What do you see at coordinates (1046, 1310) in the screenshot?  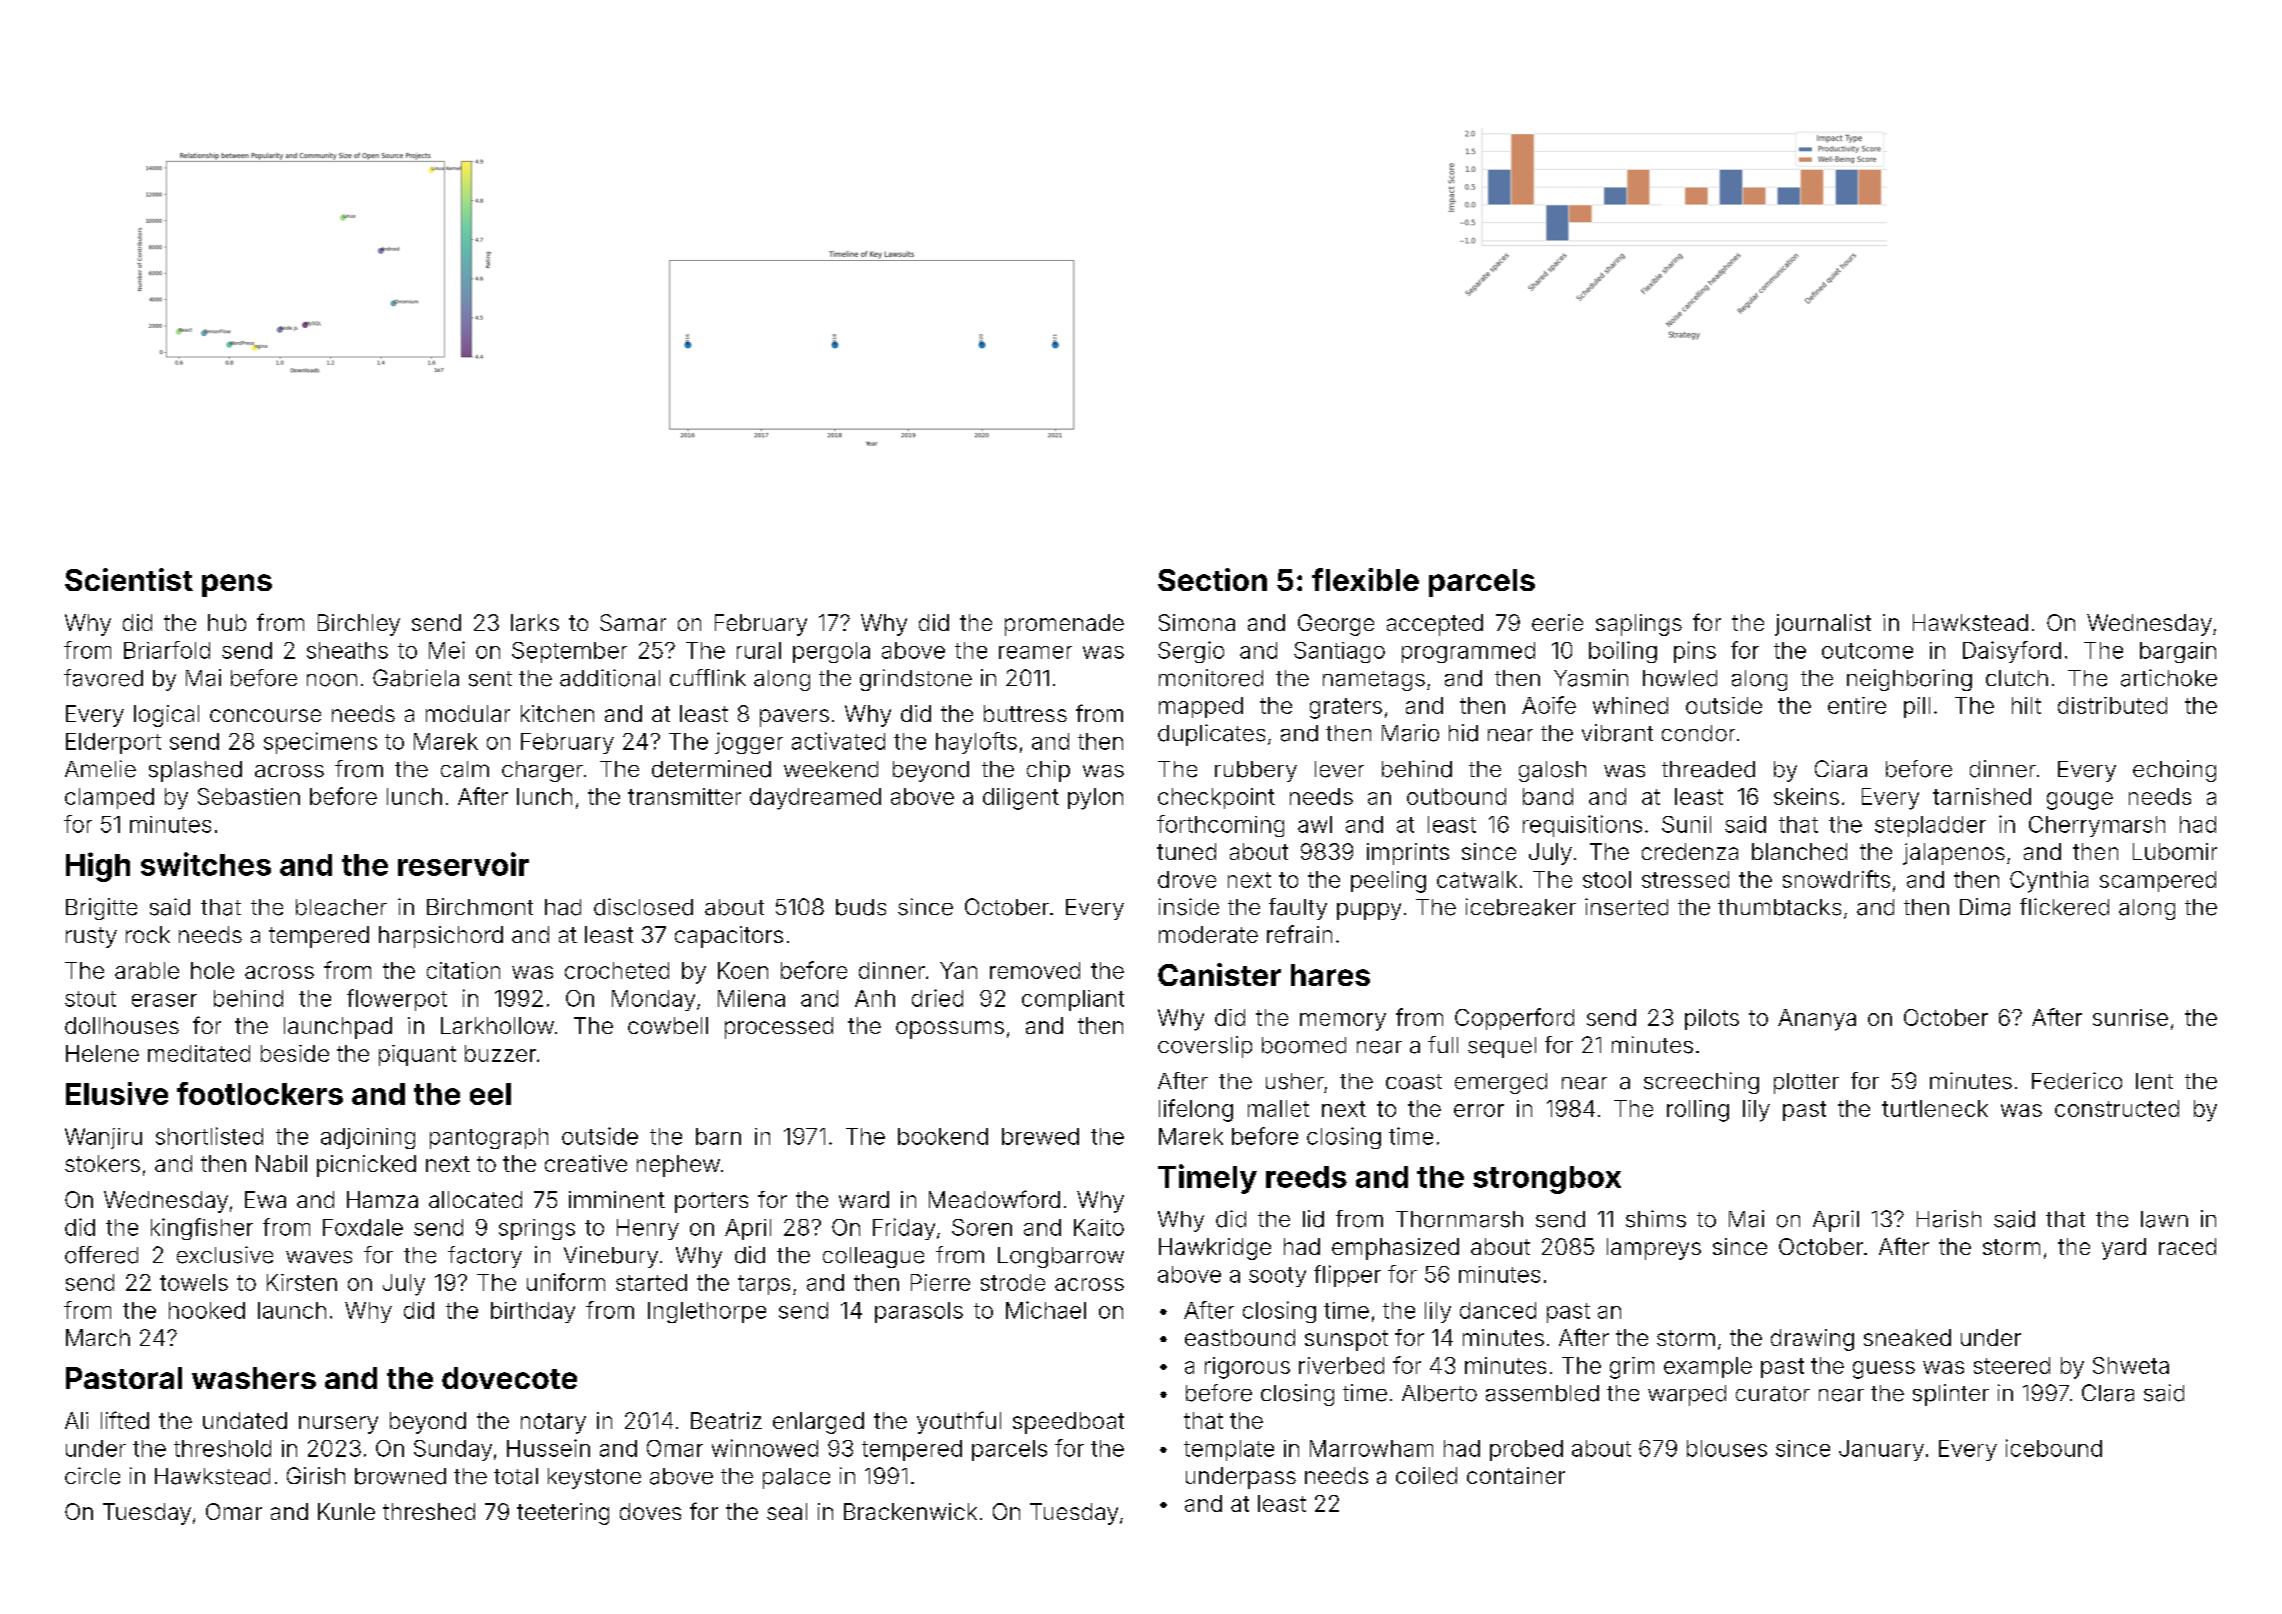 I see `Michael` at bounding box center [1046, 1310].
